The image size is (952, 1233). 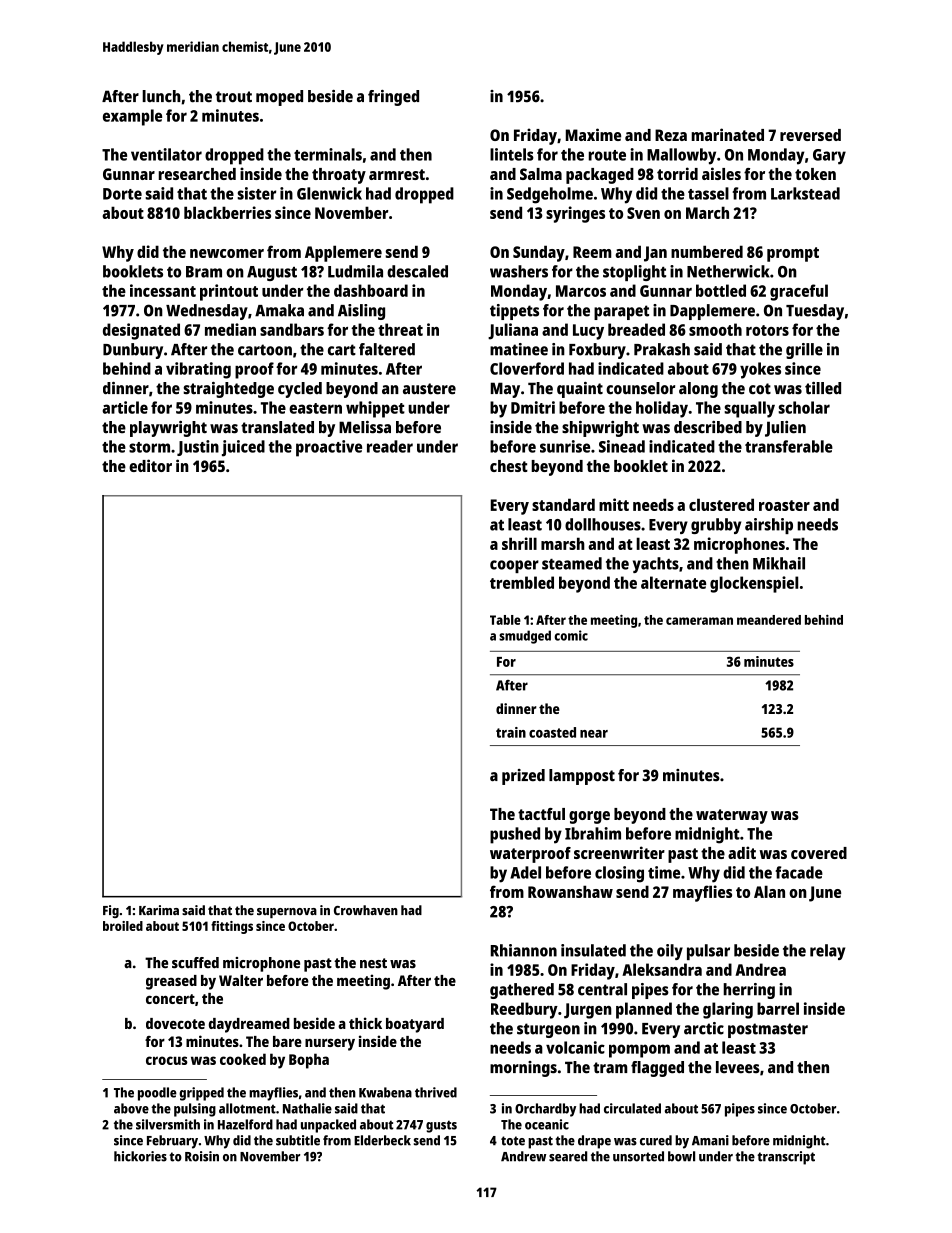 I want to click on shrill, so click(x=519, y=543).
